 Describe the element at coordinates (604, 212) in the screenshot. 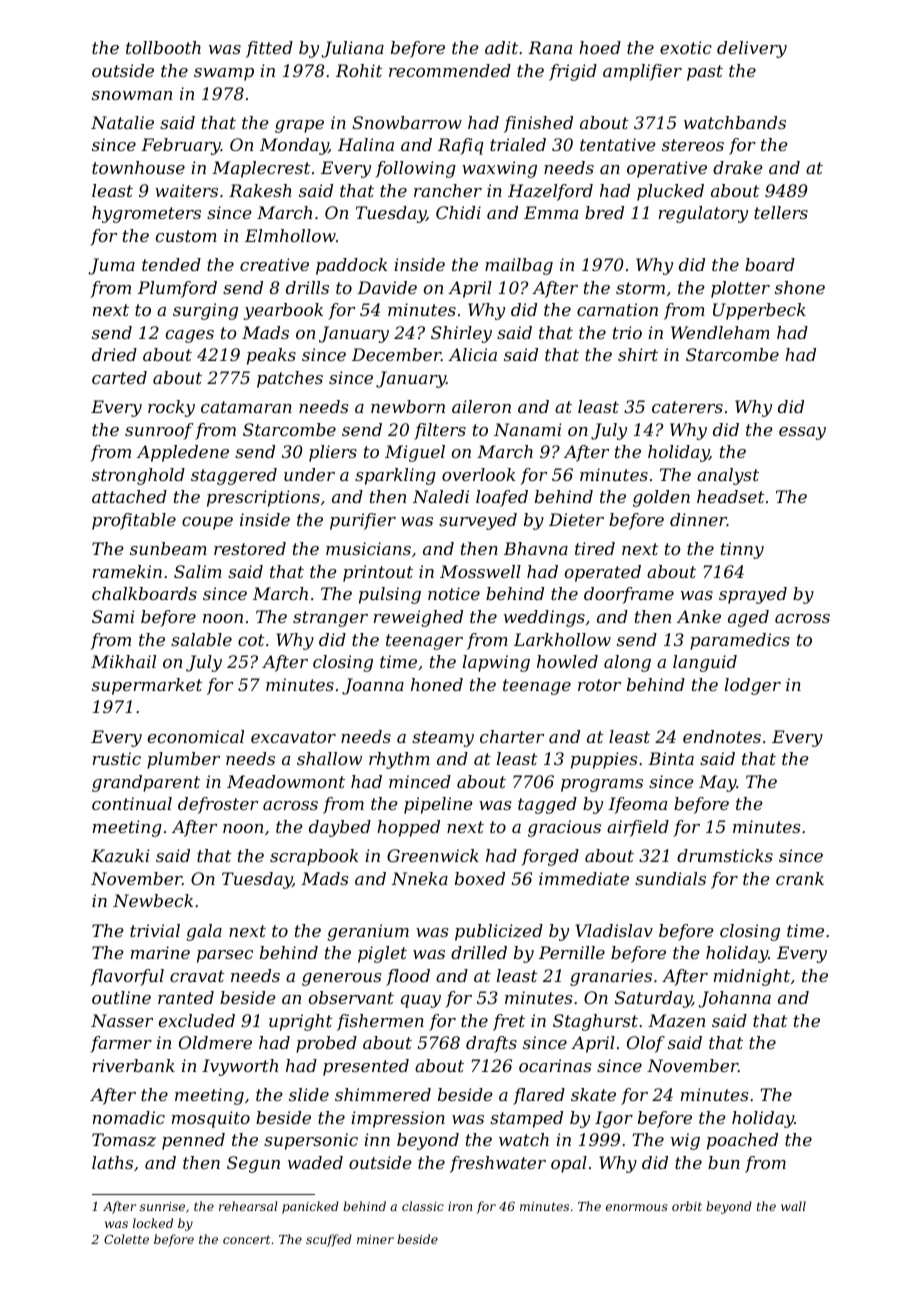

I see `bred` at that location.
